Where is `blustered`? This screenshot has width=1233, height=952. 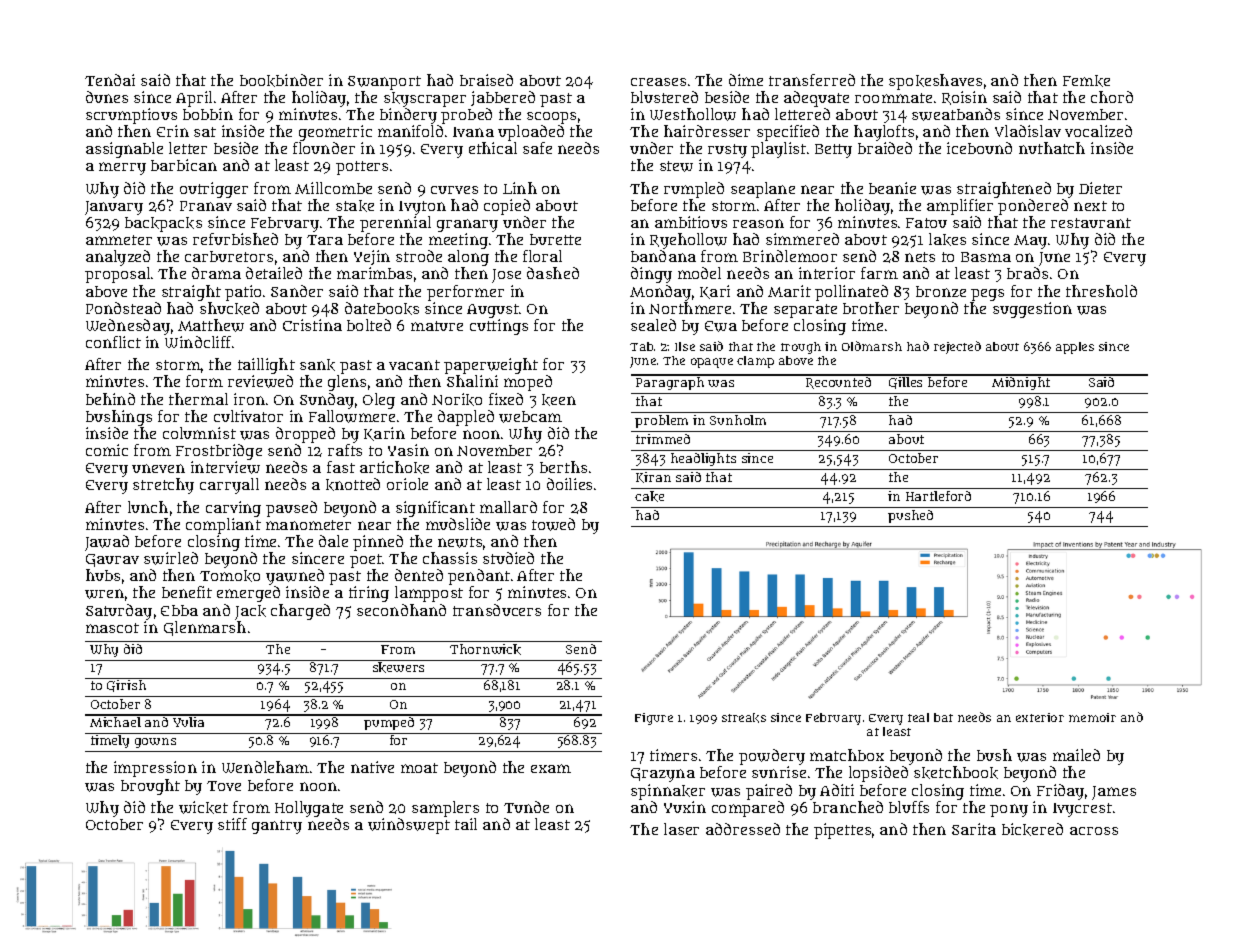 blustered is located at coordinates (664, 97).
